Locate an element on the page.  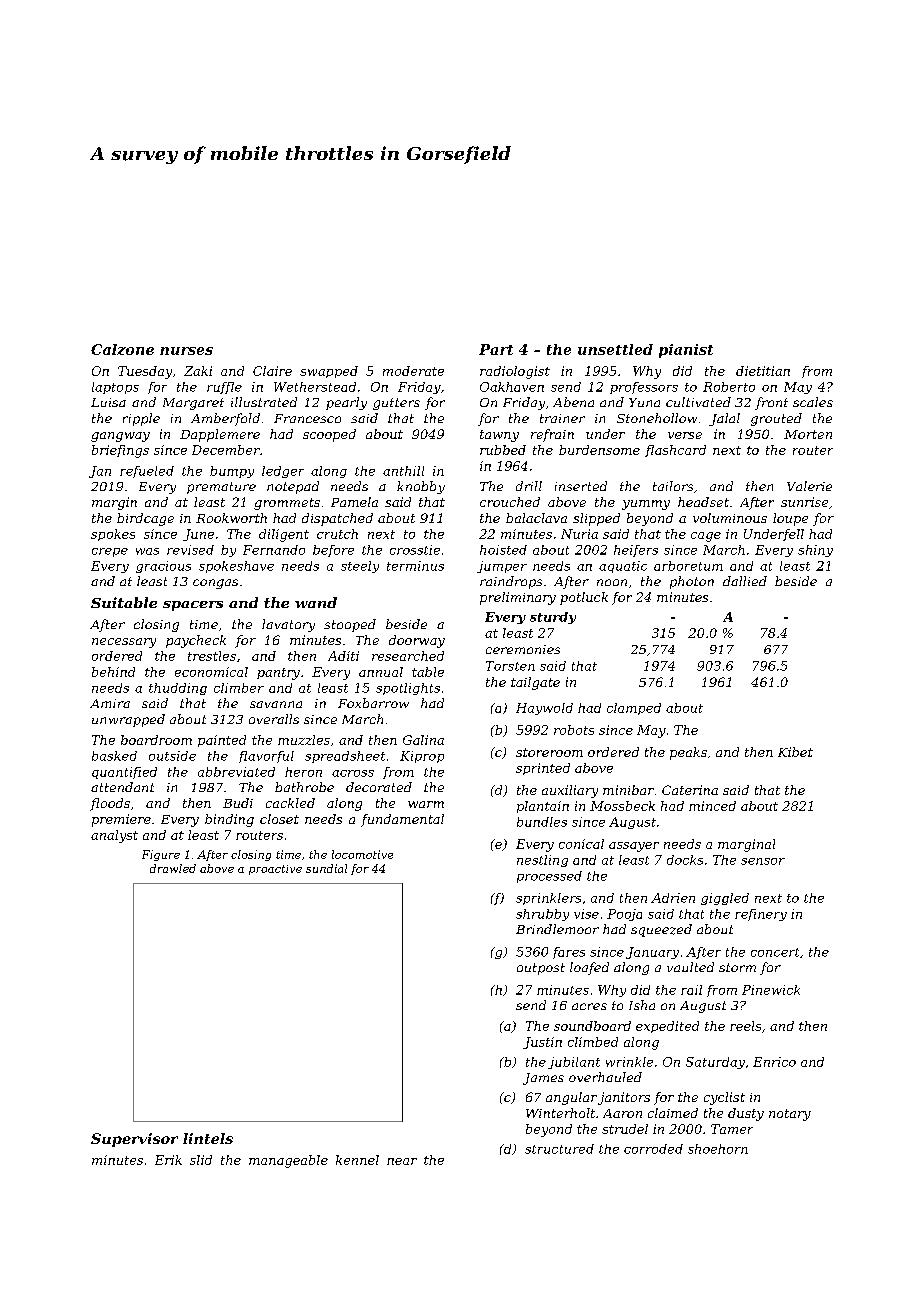
sundial is located at coordinates (326, 868).
